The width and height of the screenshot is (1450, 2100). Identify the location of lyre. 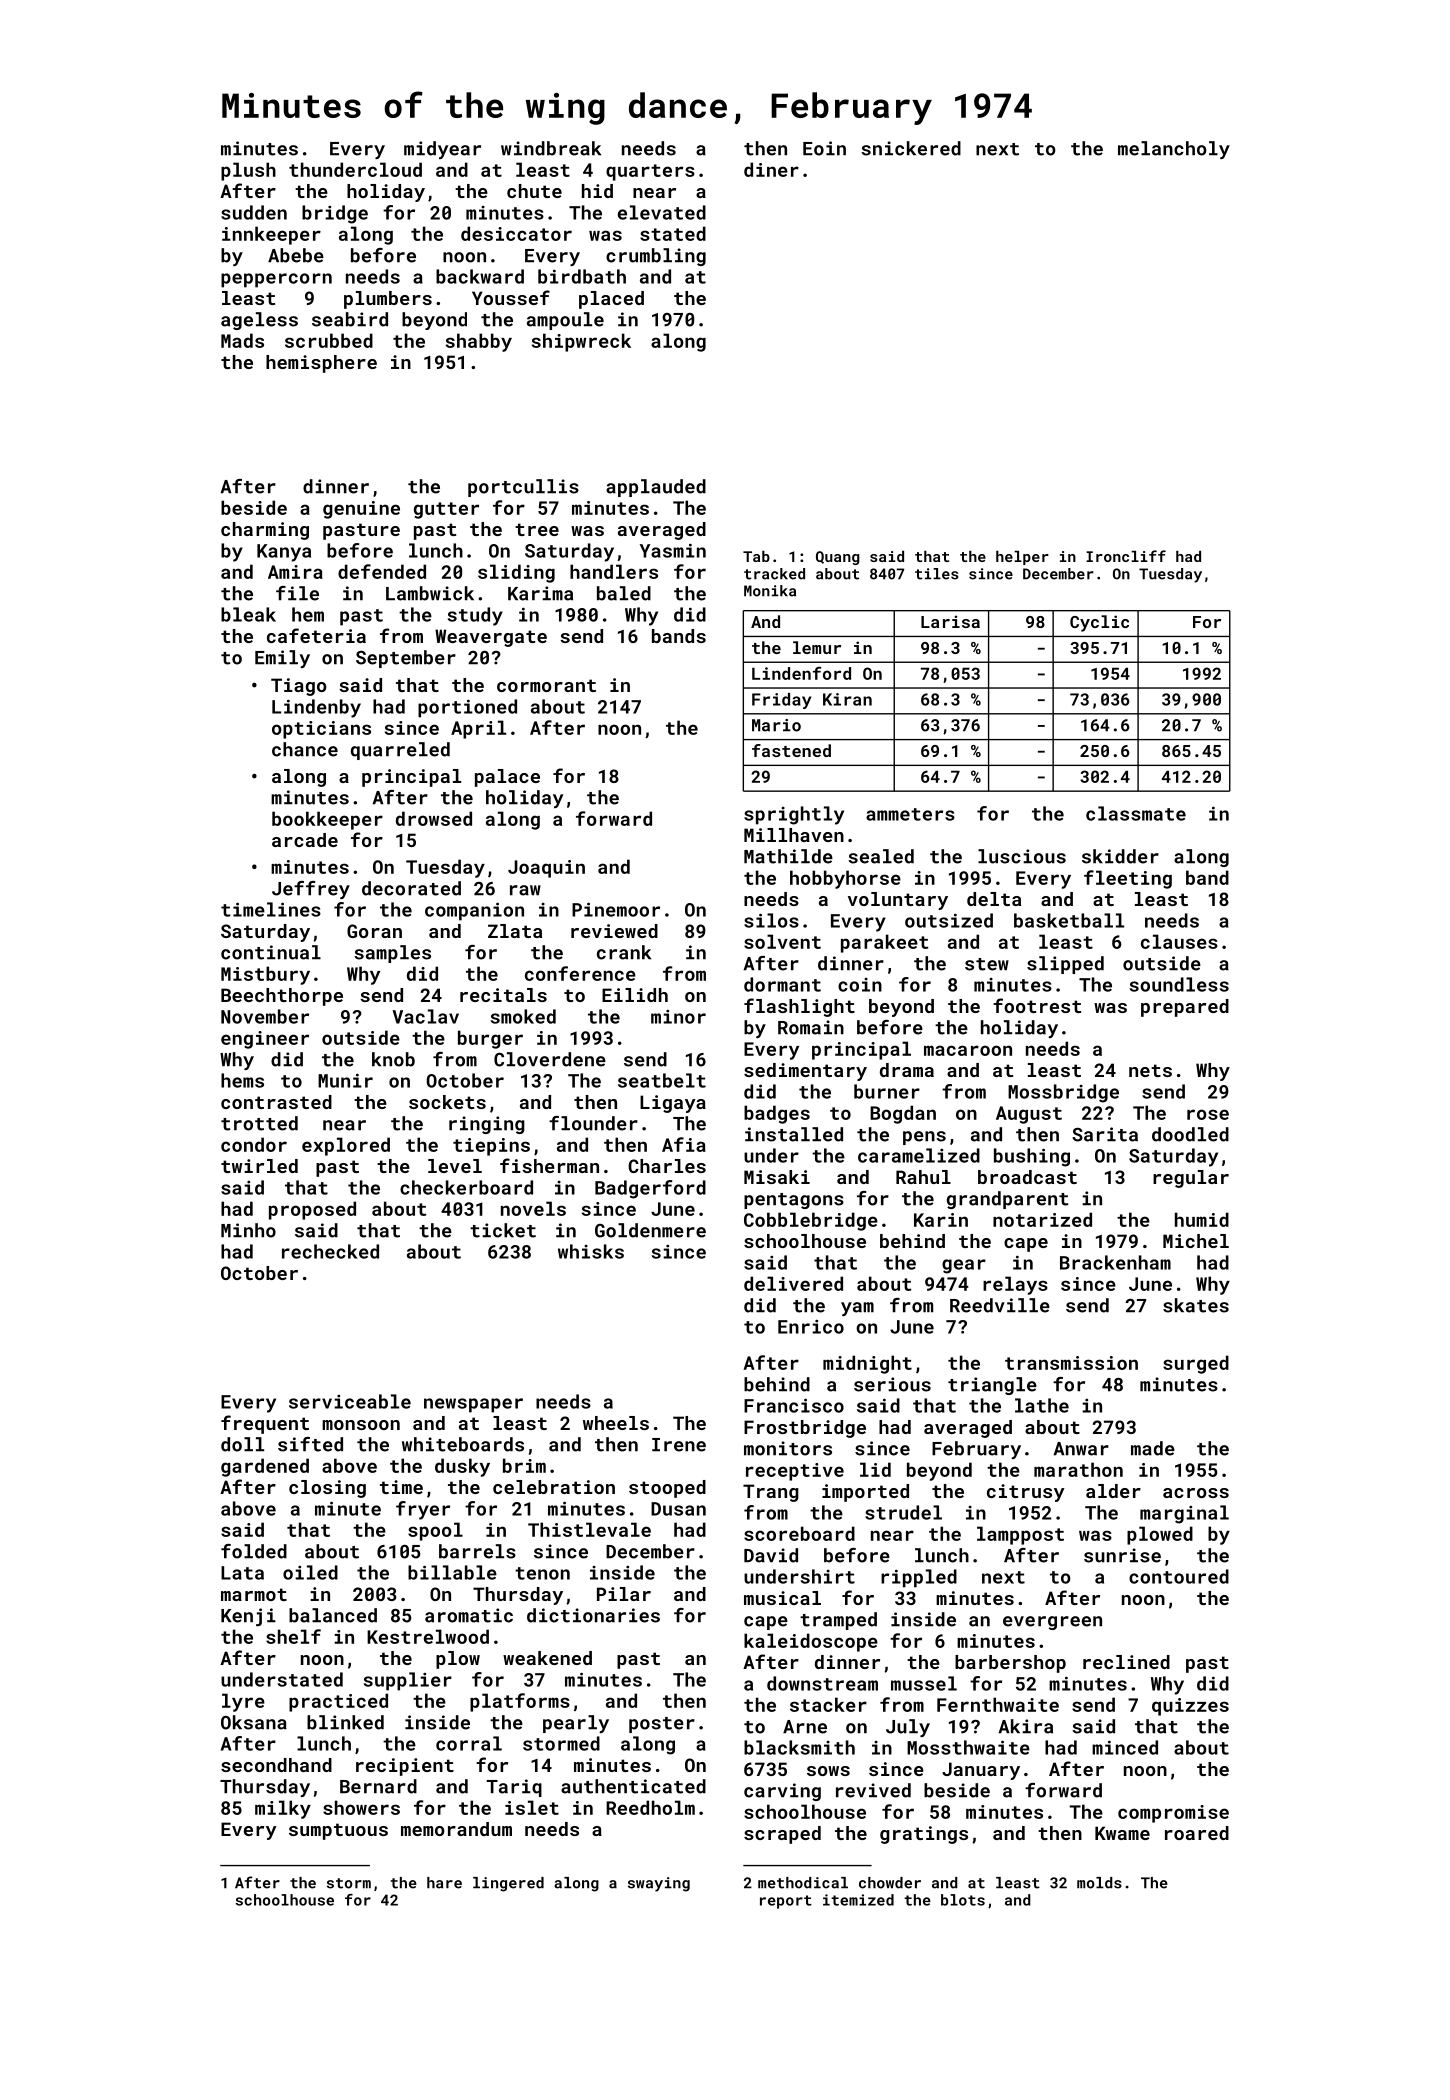
(243, 1702).
